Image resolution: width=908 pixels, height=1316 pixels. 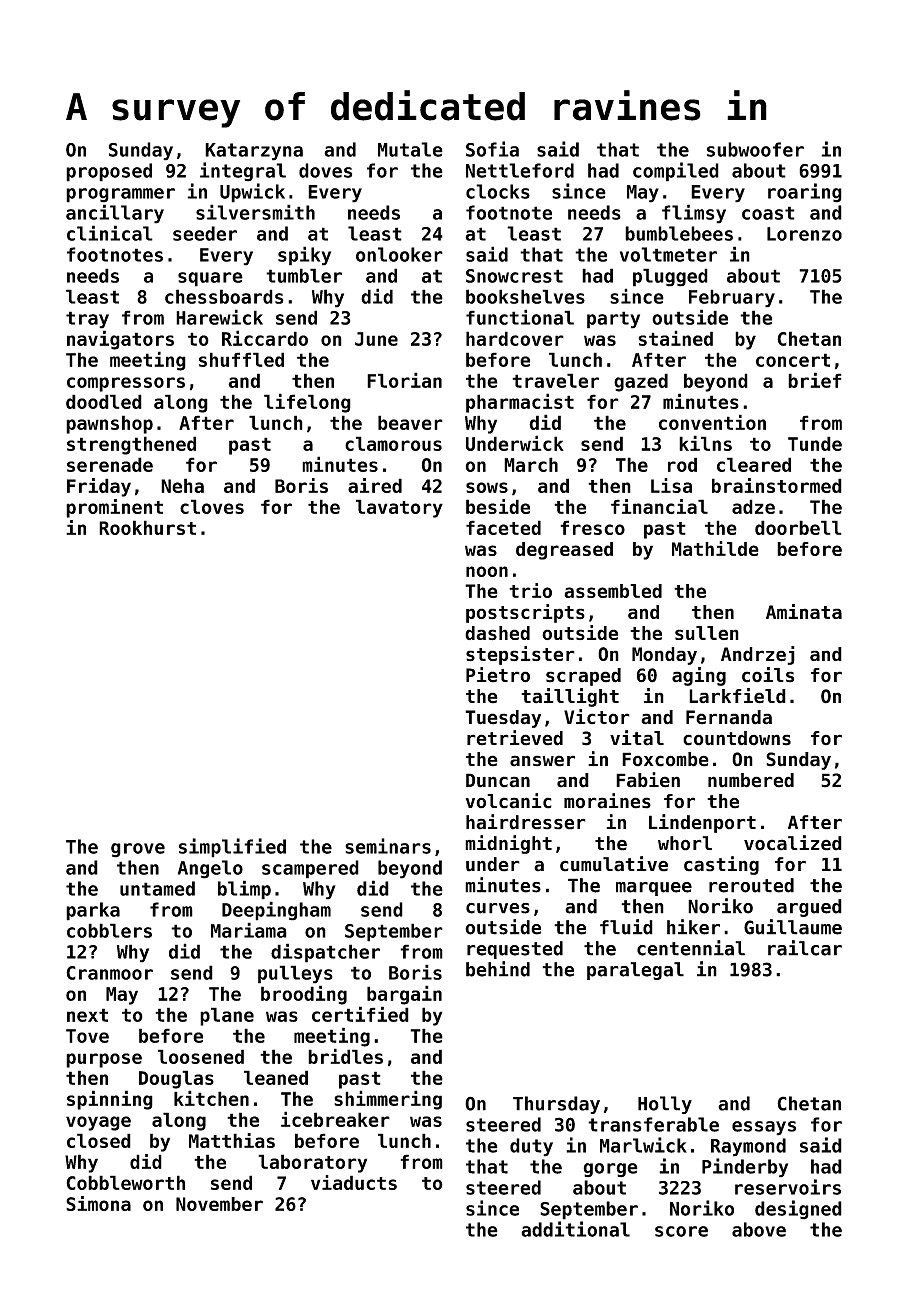 What do you see at coordinates (575, 1229) in the document?
I see `additional` at bounding box center [575, 1229].
